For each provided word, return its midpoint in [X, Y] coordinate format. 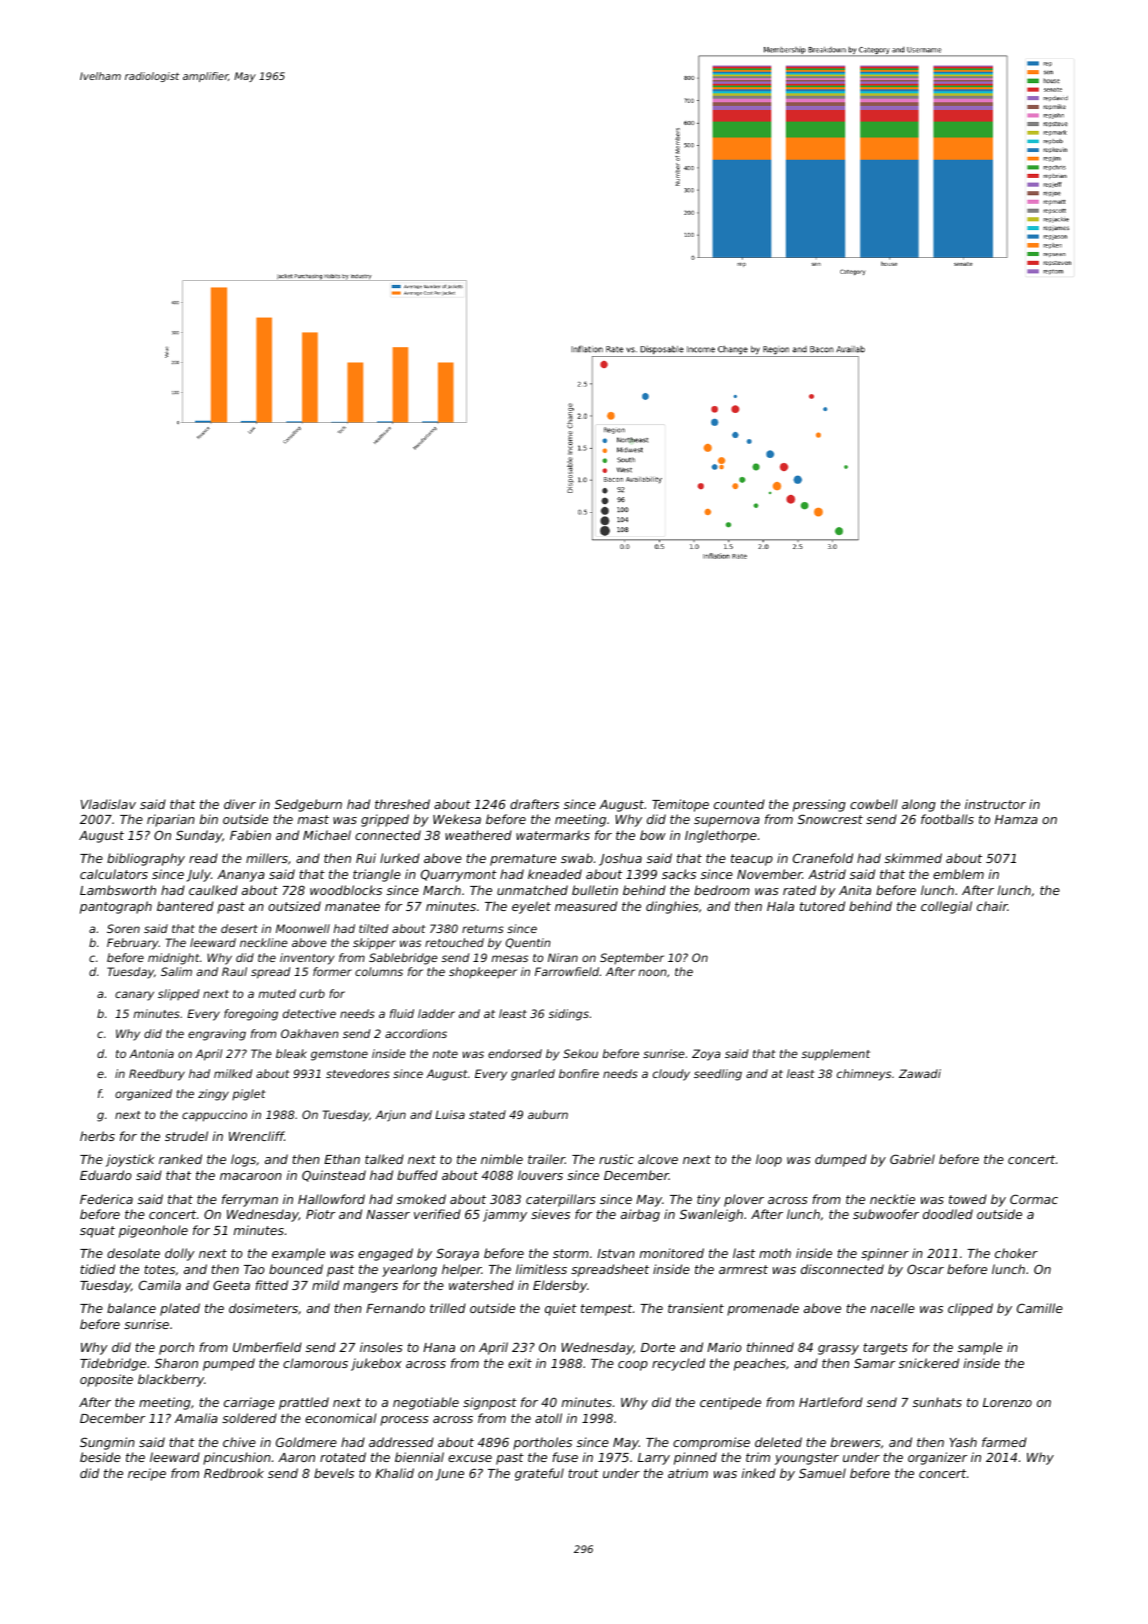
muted [277, 993]
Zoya [706, 1055]
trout [583, 1473]
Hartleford [831, 1402]
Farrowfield [567, 971]
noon [653, 972]
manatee [352, 906]
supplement [836, 1055]
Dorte [658, 1347]
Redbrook [234, 1473]
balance [131, 1308]
